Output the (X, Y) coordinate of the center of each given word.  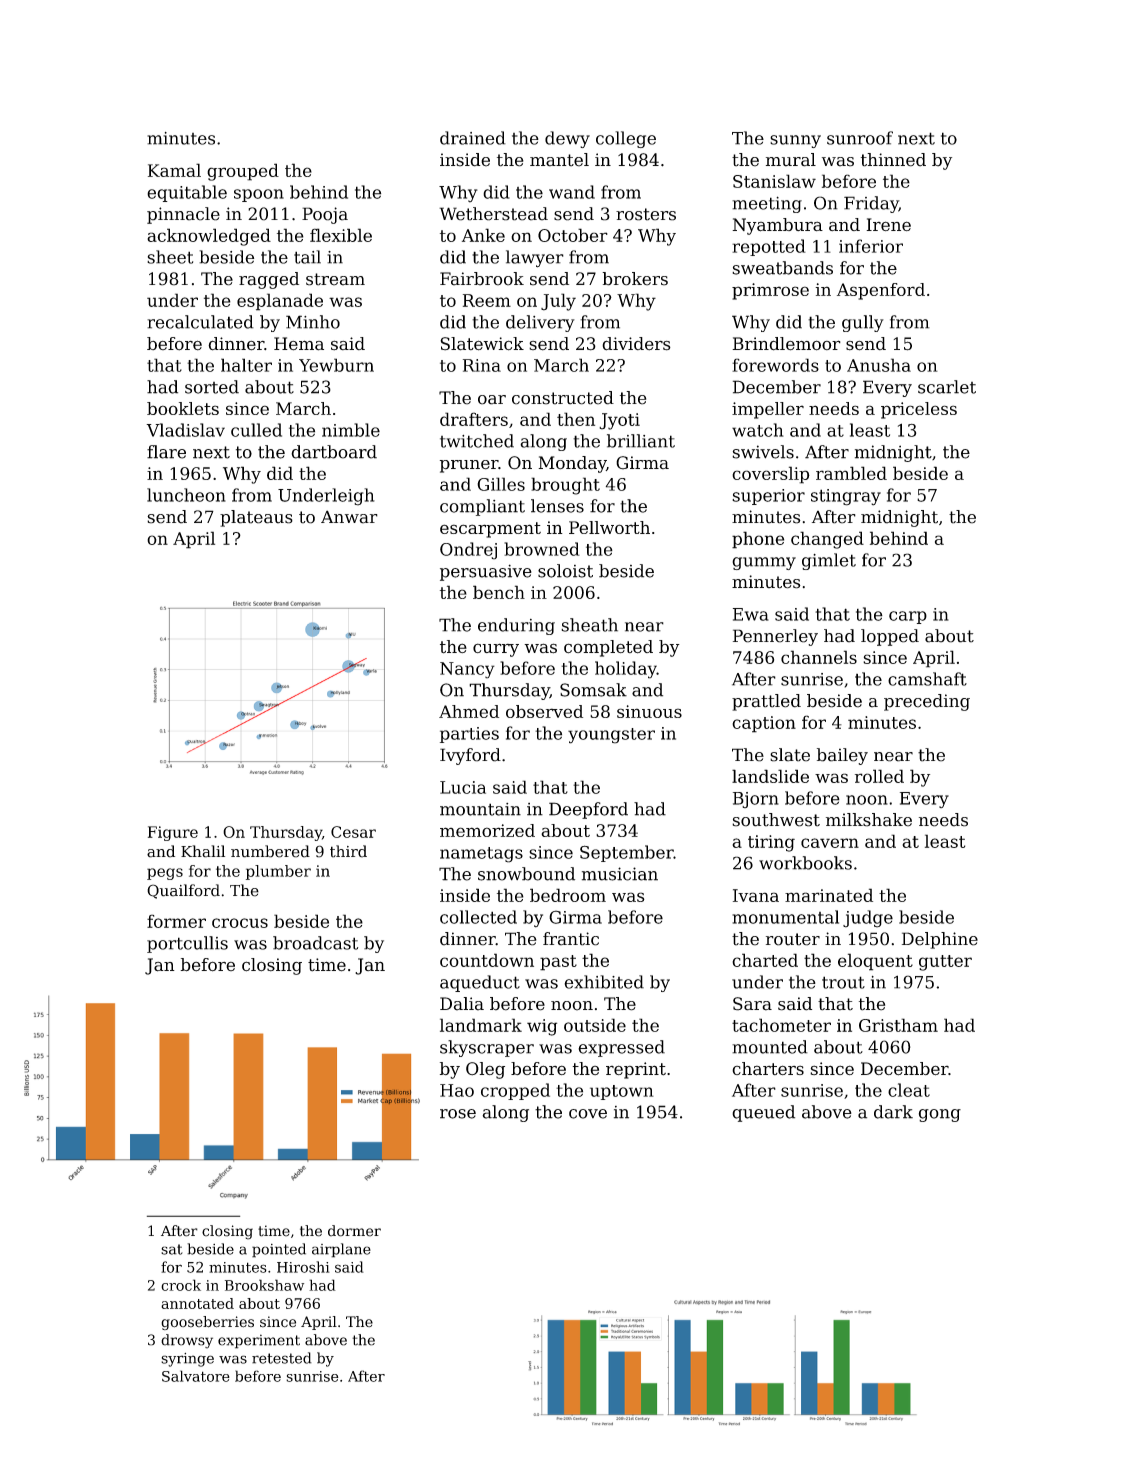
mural (791, 160)
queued (763, 1113)
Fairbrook (482, 279)
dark (893, 1112)
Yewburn (336, 365)
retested (282, 1358)
